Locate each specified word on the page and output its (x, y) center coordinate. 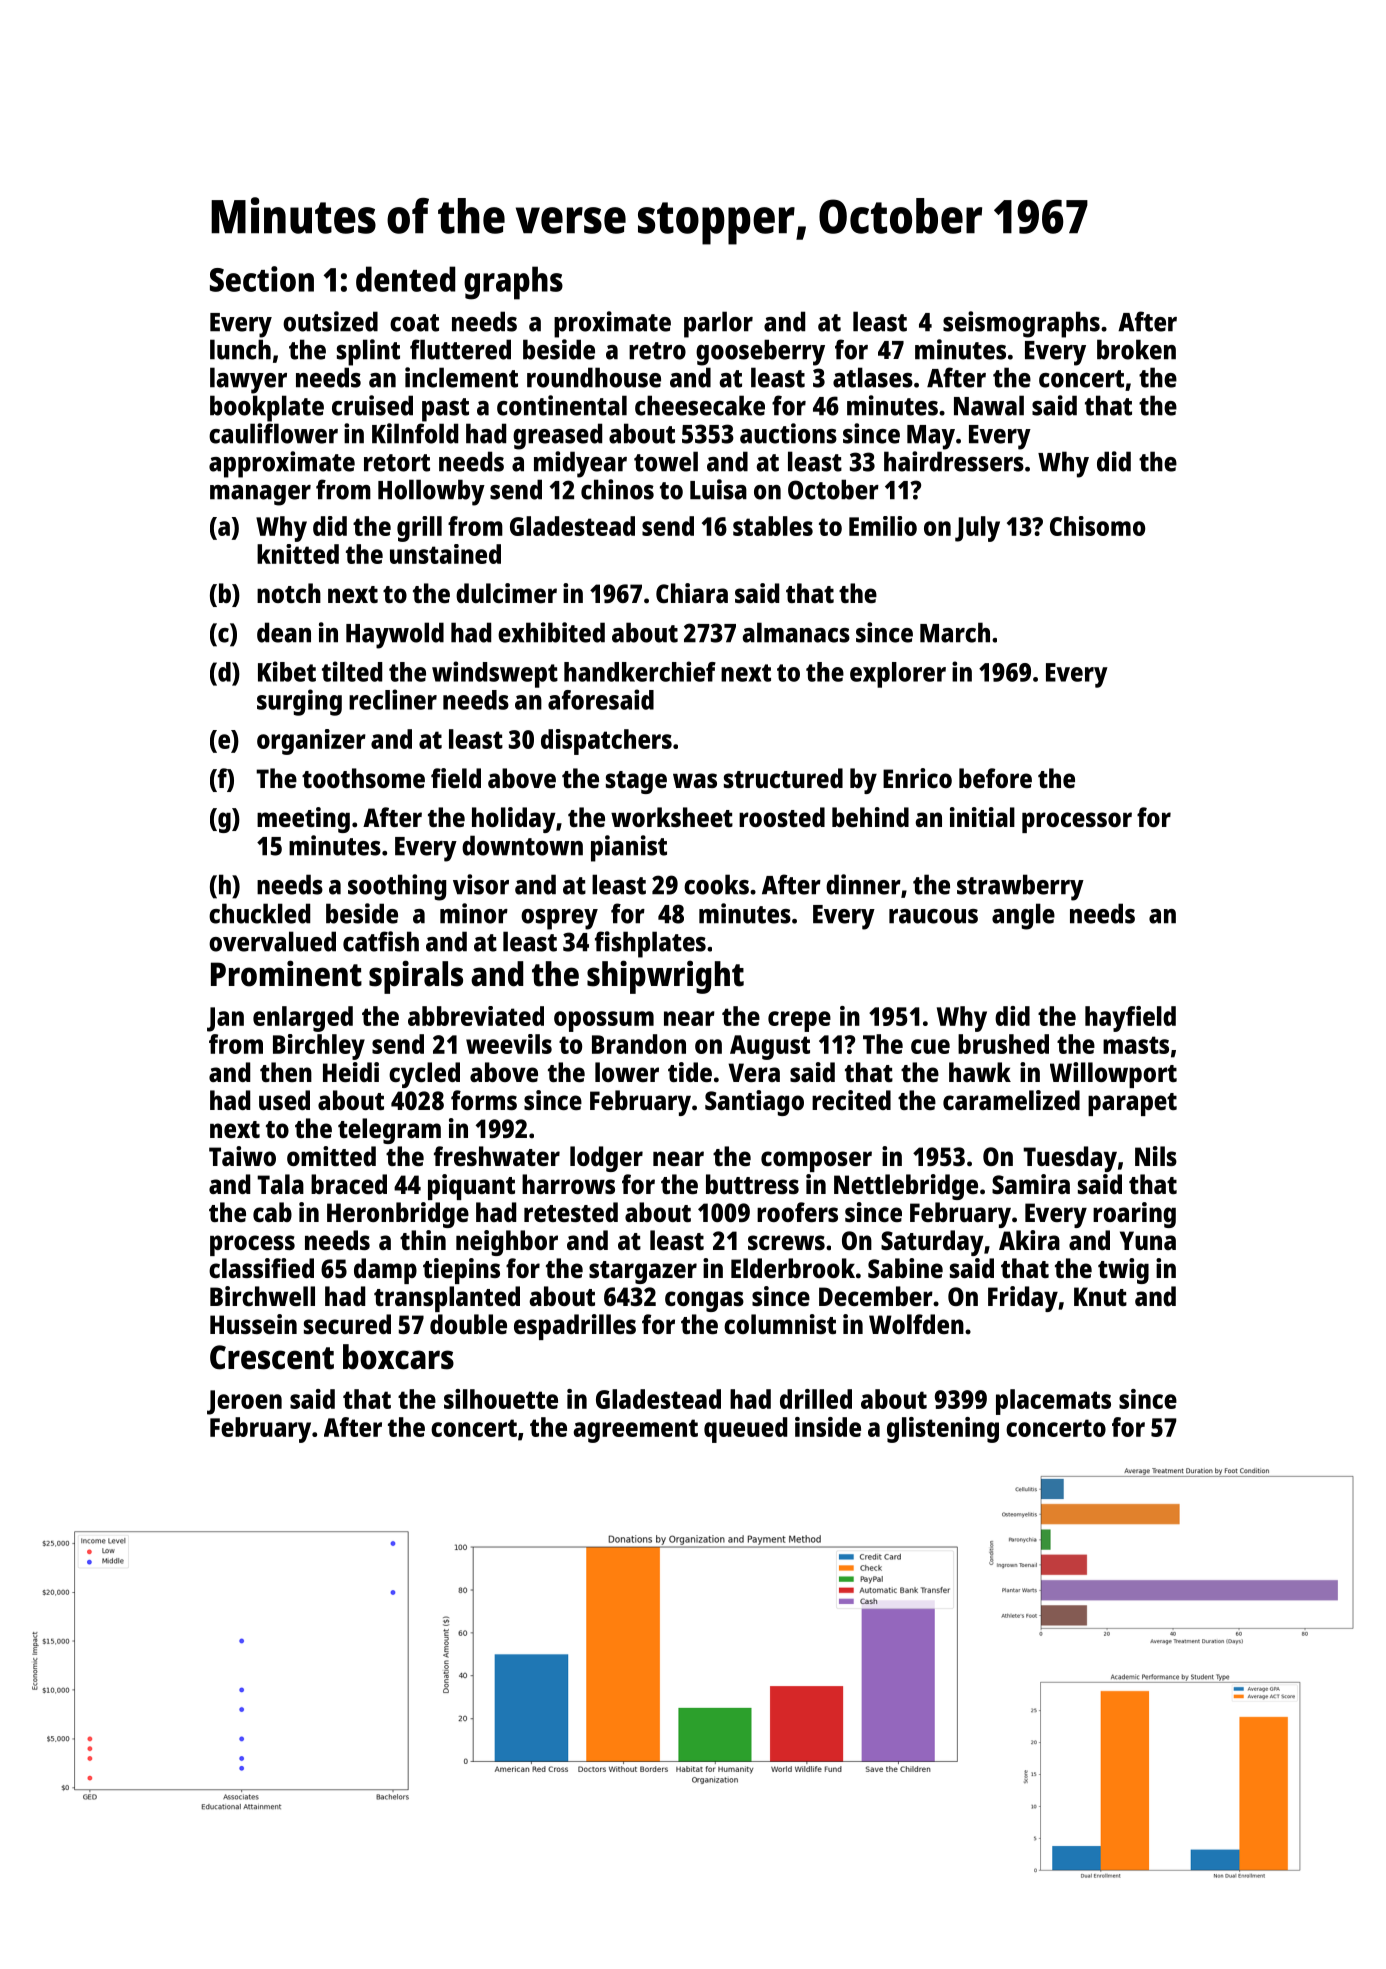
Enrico (917, 778)
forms (484, 1100)
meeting (303, 820)
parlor (718, 324)
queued (745, 1430)
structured (783, 778)
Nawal (989, 405)
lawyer (248, 380)
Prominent (286, 973)
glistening (943, 1430)
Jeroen (244, 1402)
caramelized (1011, 1100)
